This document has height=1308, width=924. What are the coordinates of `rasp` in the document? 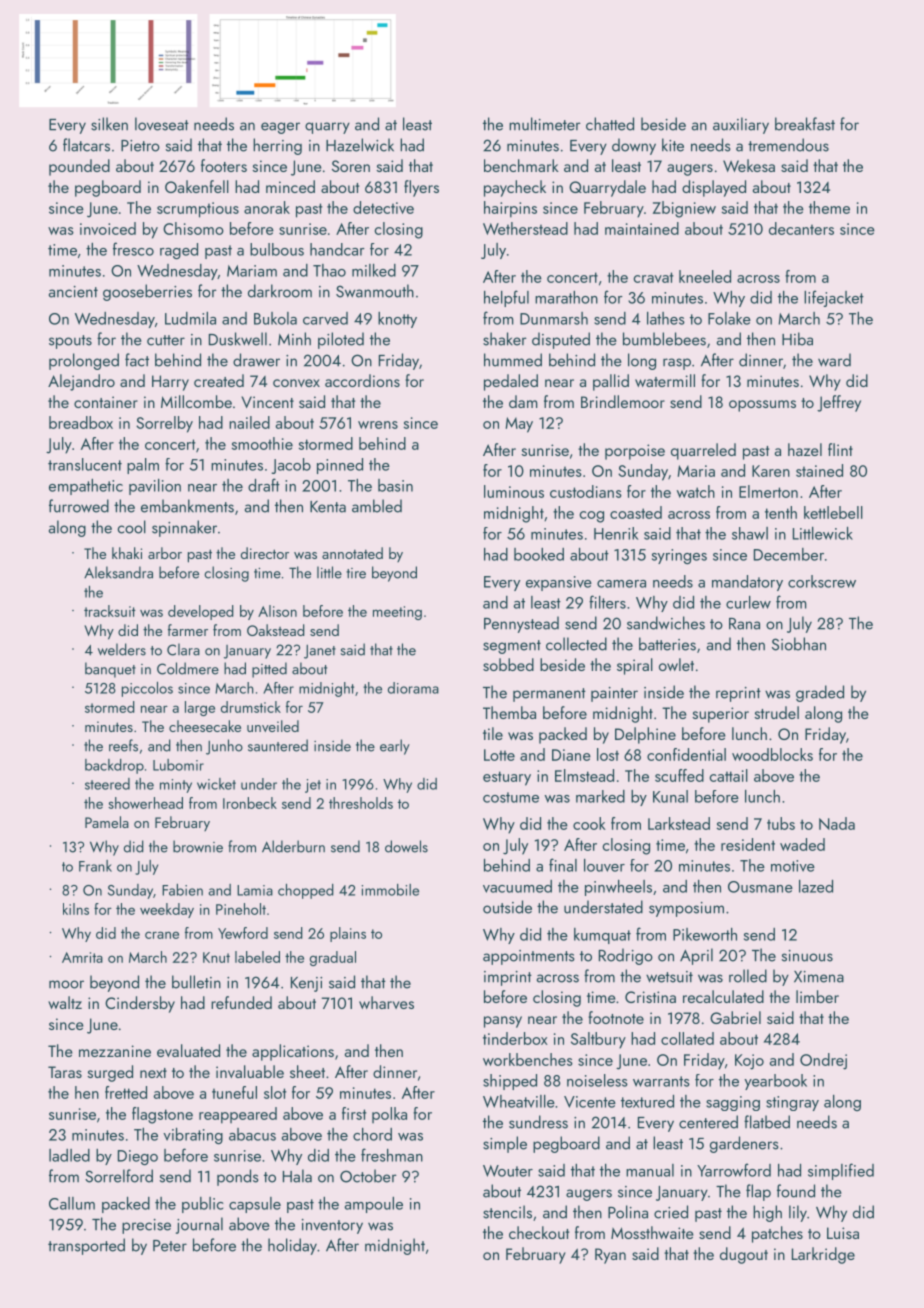 It's located at (677, 364).
